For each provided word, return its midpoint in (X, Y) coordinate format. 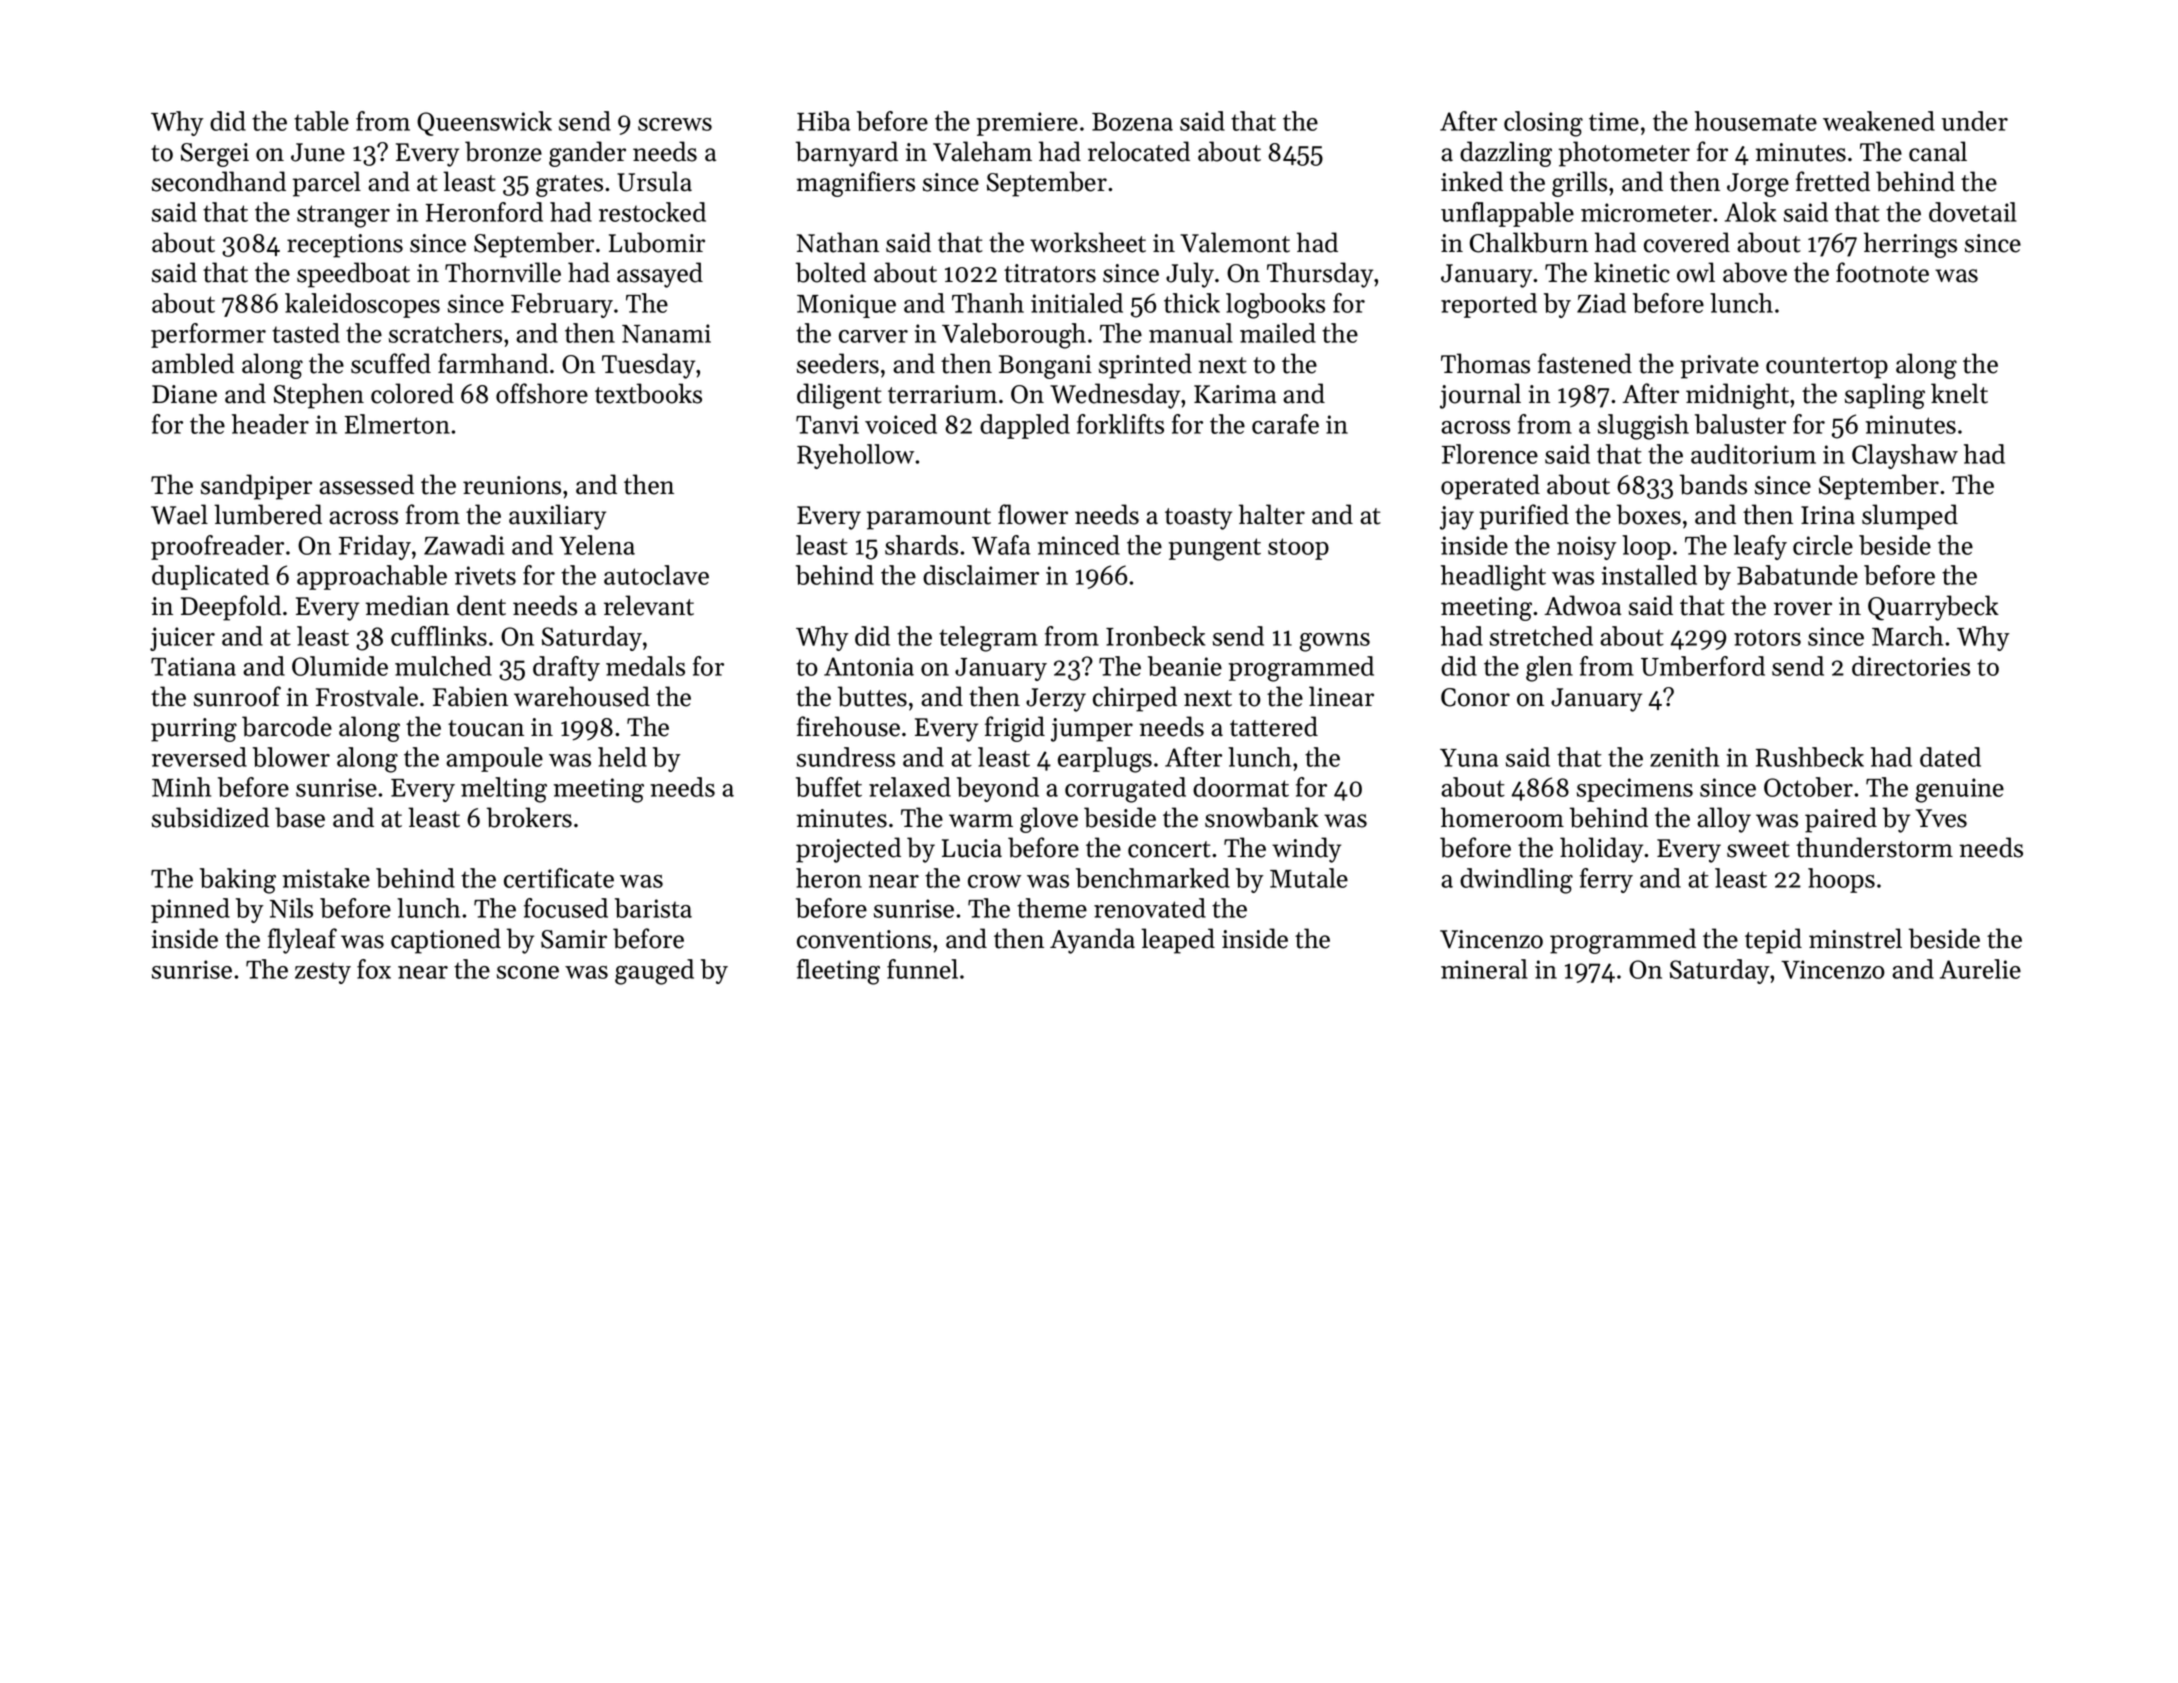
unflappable (1507, 214)
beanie (1185, 666)
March (1907, 636)
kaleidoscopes (362, 305)
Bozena (1132, 122)
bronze (503, 151)
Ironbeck (1155, 636)
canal (1938, 151)
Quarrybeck (1933, 608)
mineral (1484, 969)
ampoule (494, 759)
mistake (326, 878)
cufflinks (439, 636)
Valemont (1235, 242)
